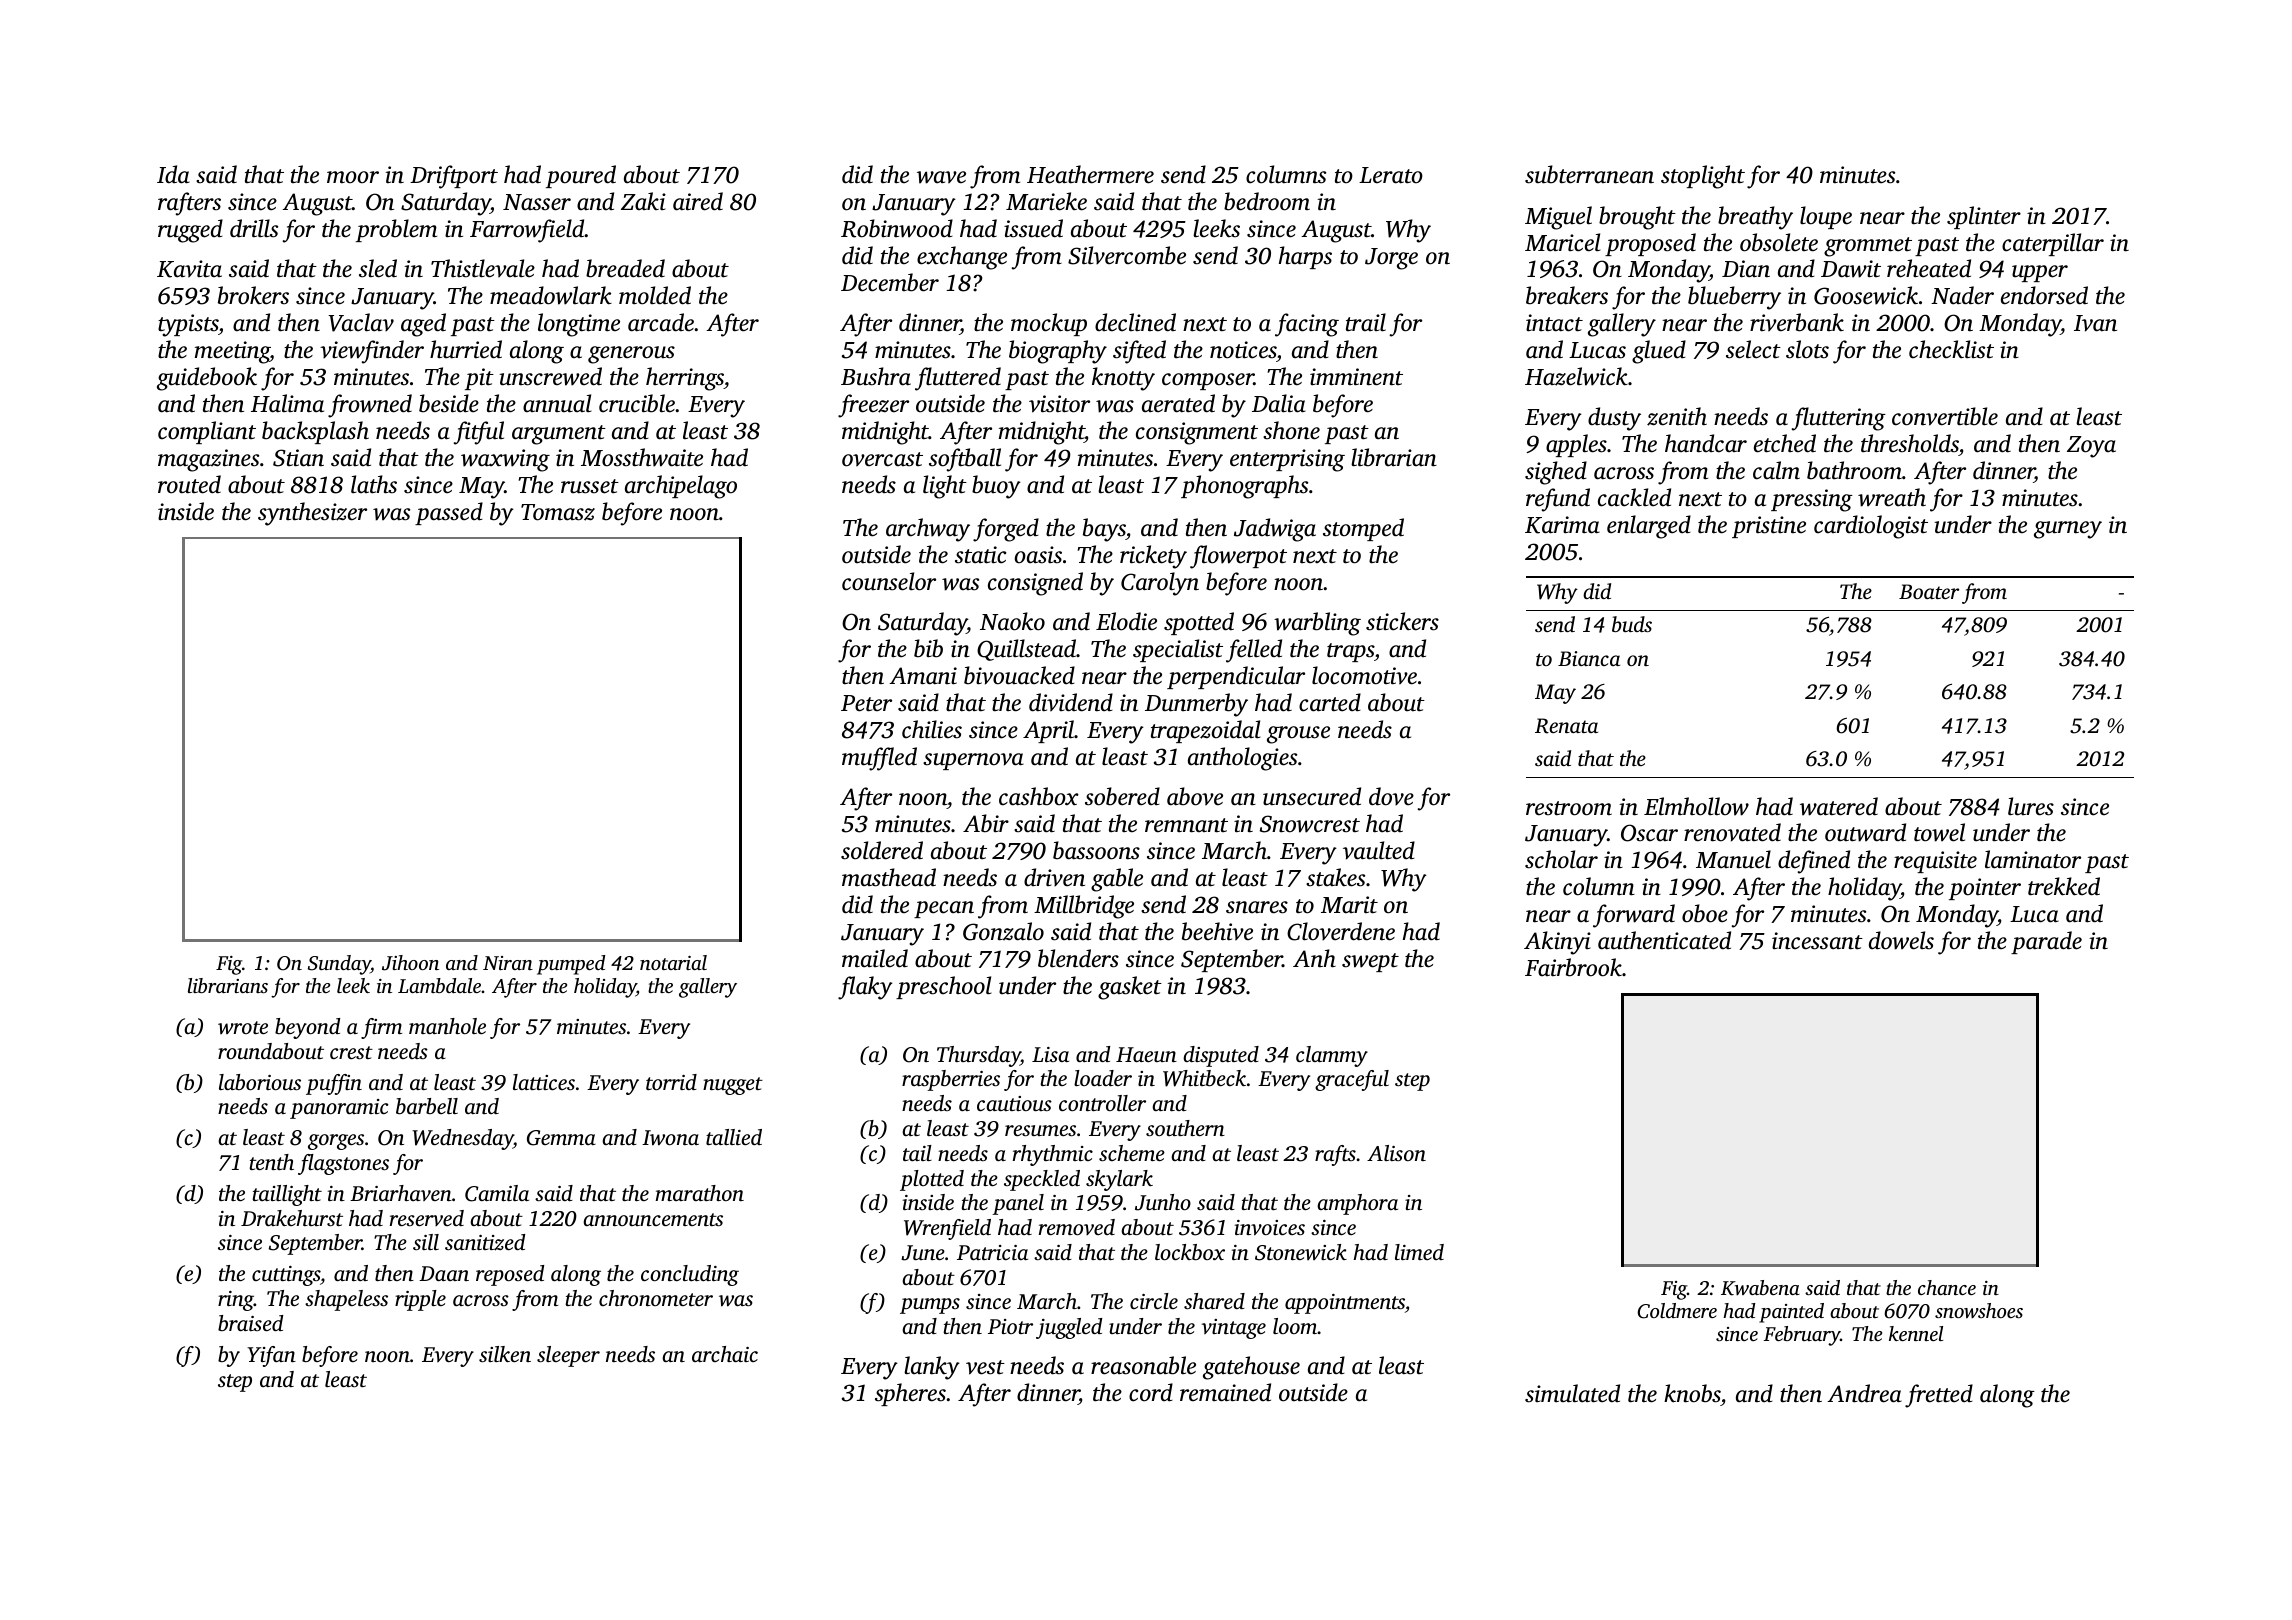  What do you see at coordinates (339, 965) in the page?
I see `Sunday` at bounding box center [339, 965].
